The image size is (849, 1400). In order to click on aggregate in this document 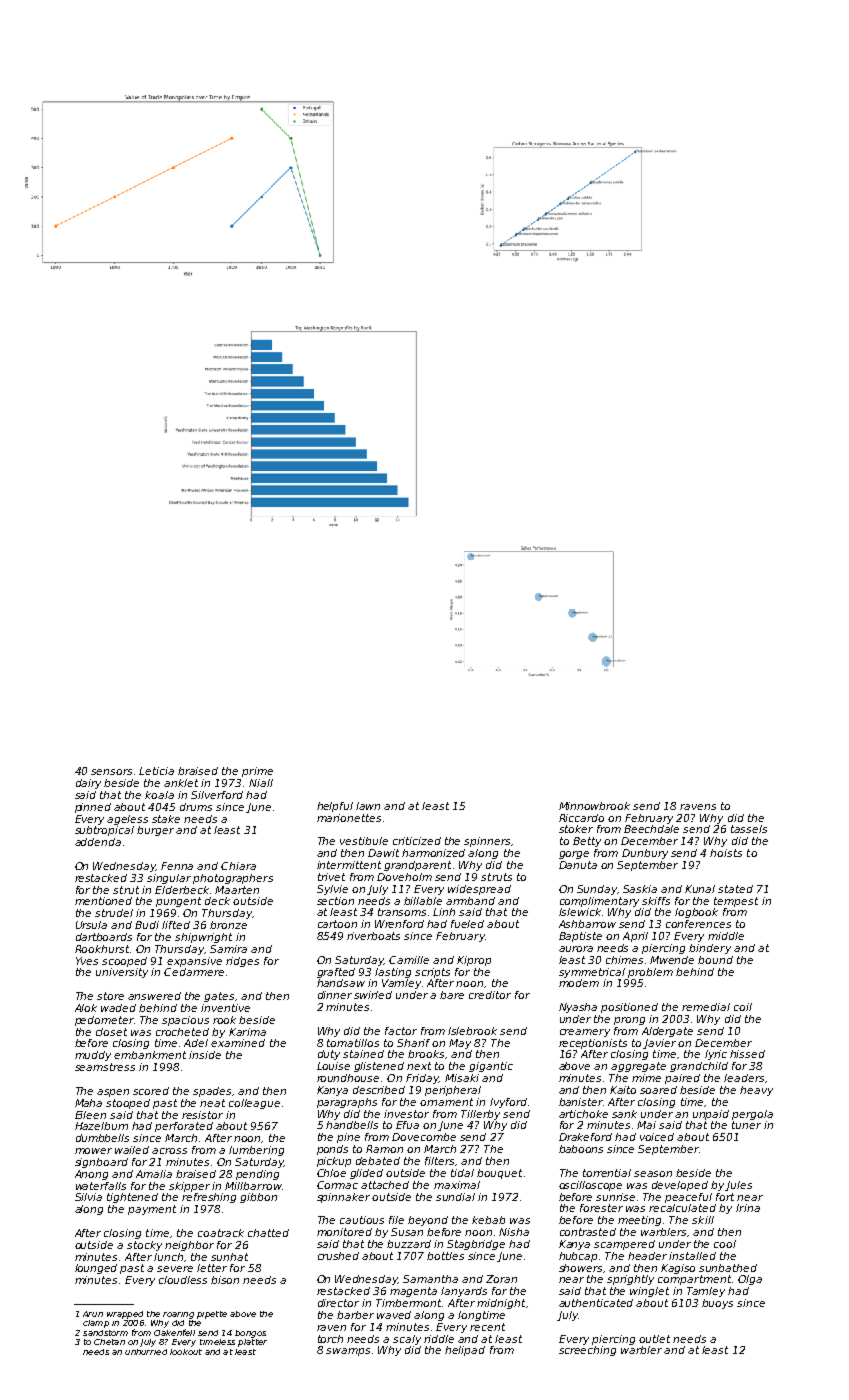, I will do `click(638, 1067)`.
